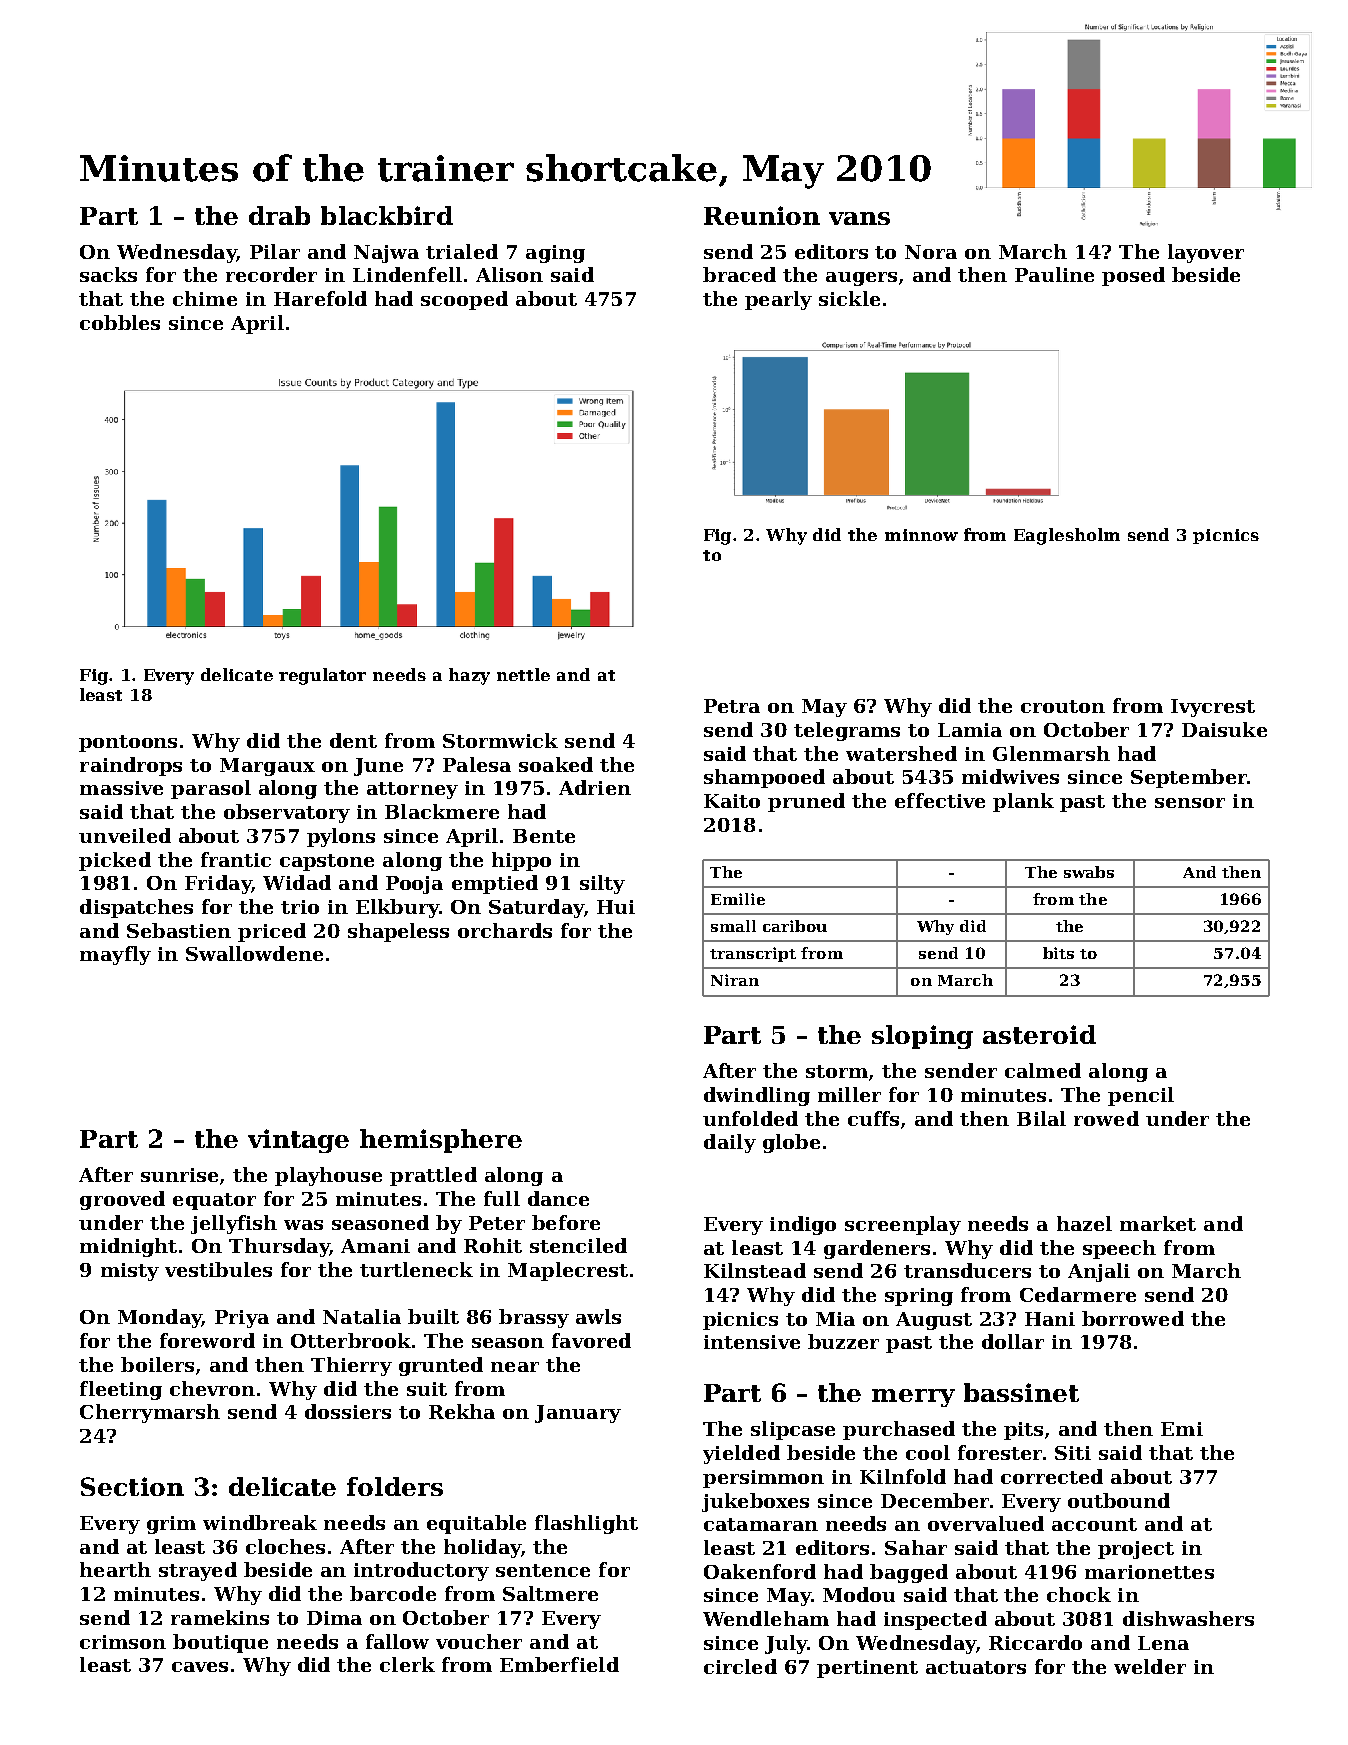 The width and height of the screenshot is (1348, 1745). What do you see at coordinates (1213, 708) in the screenshot?
I see `Ivycrest` at bounding box center [1213, 708].
